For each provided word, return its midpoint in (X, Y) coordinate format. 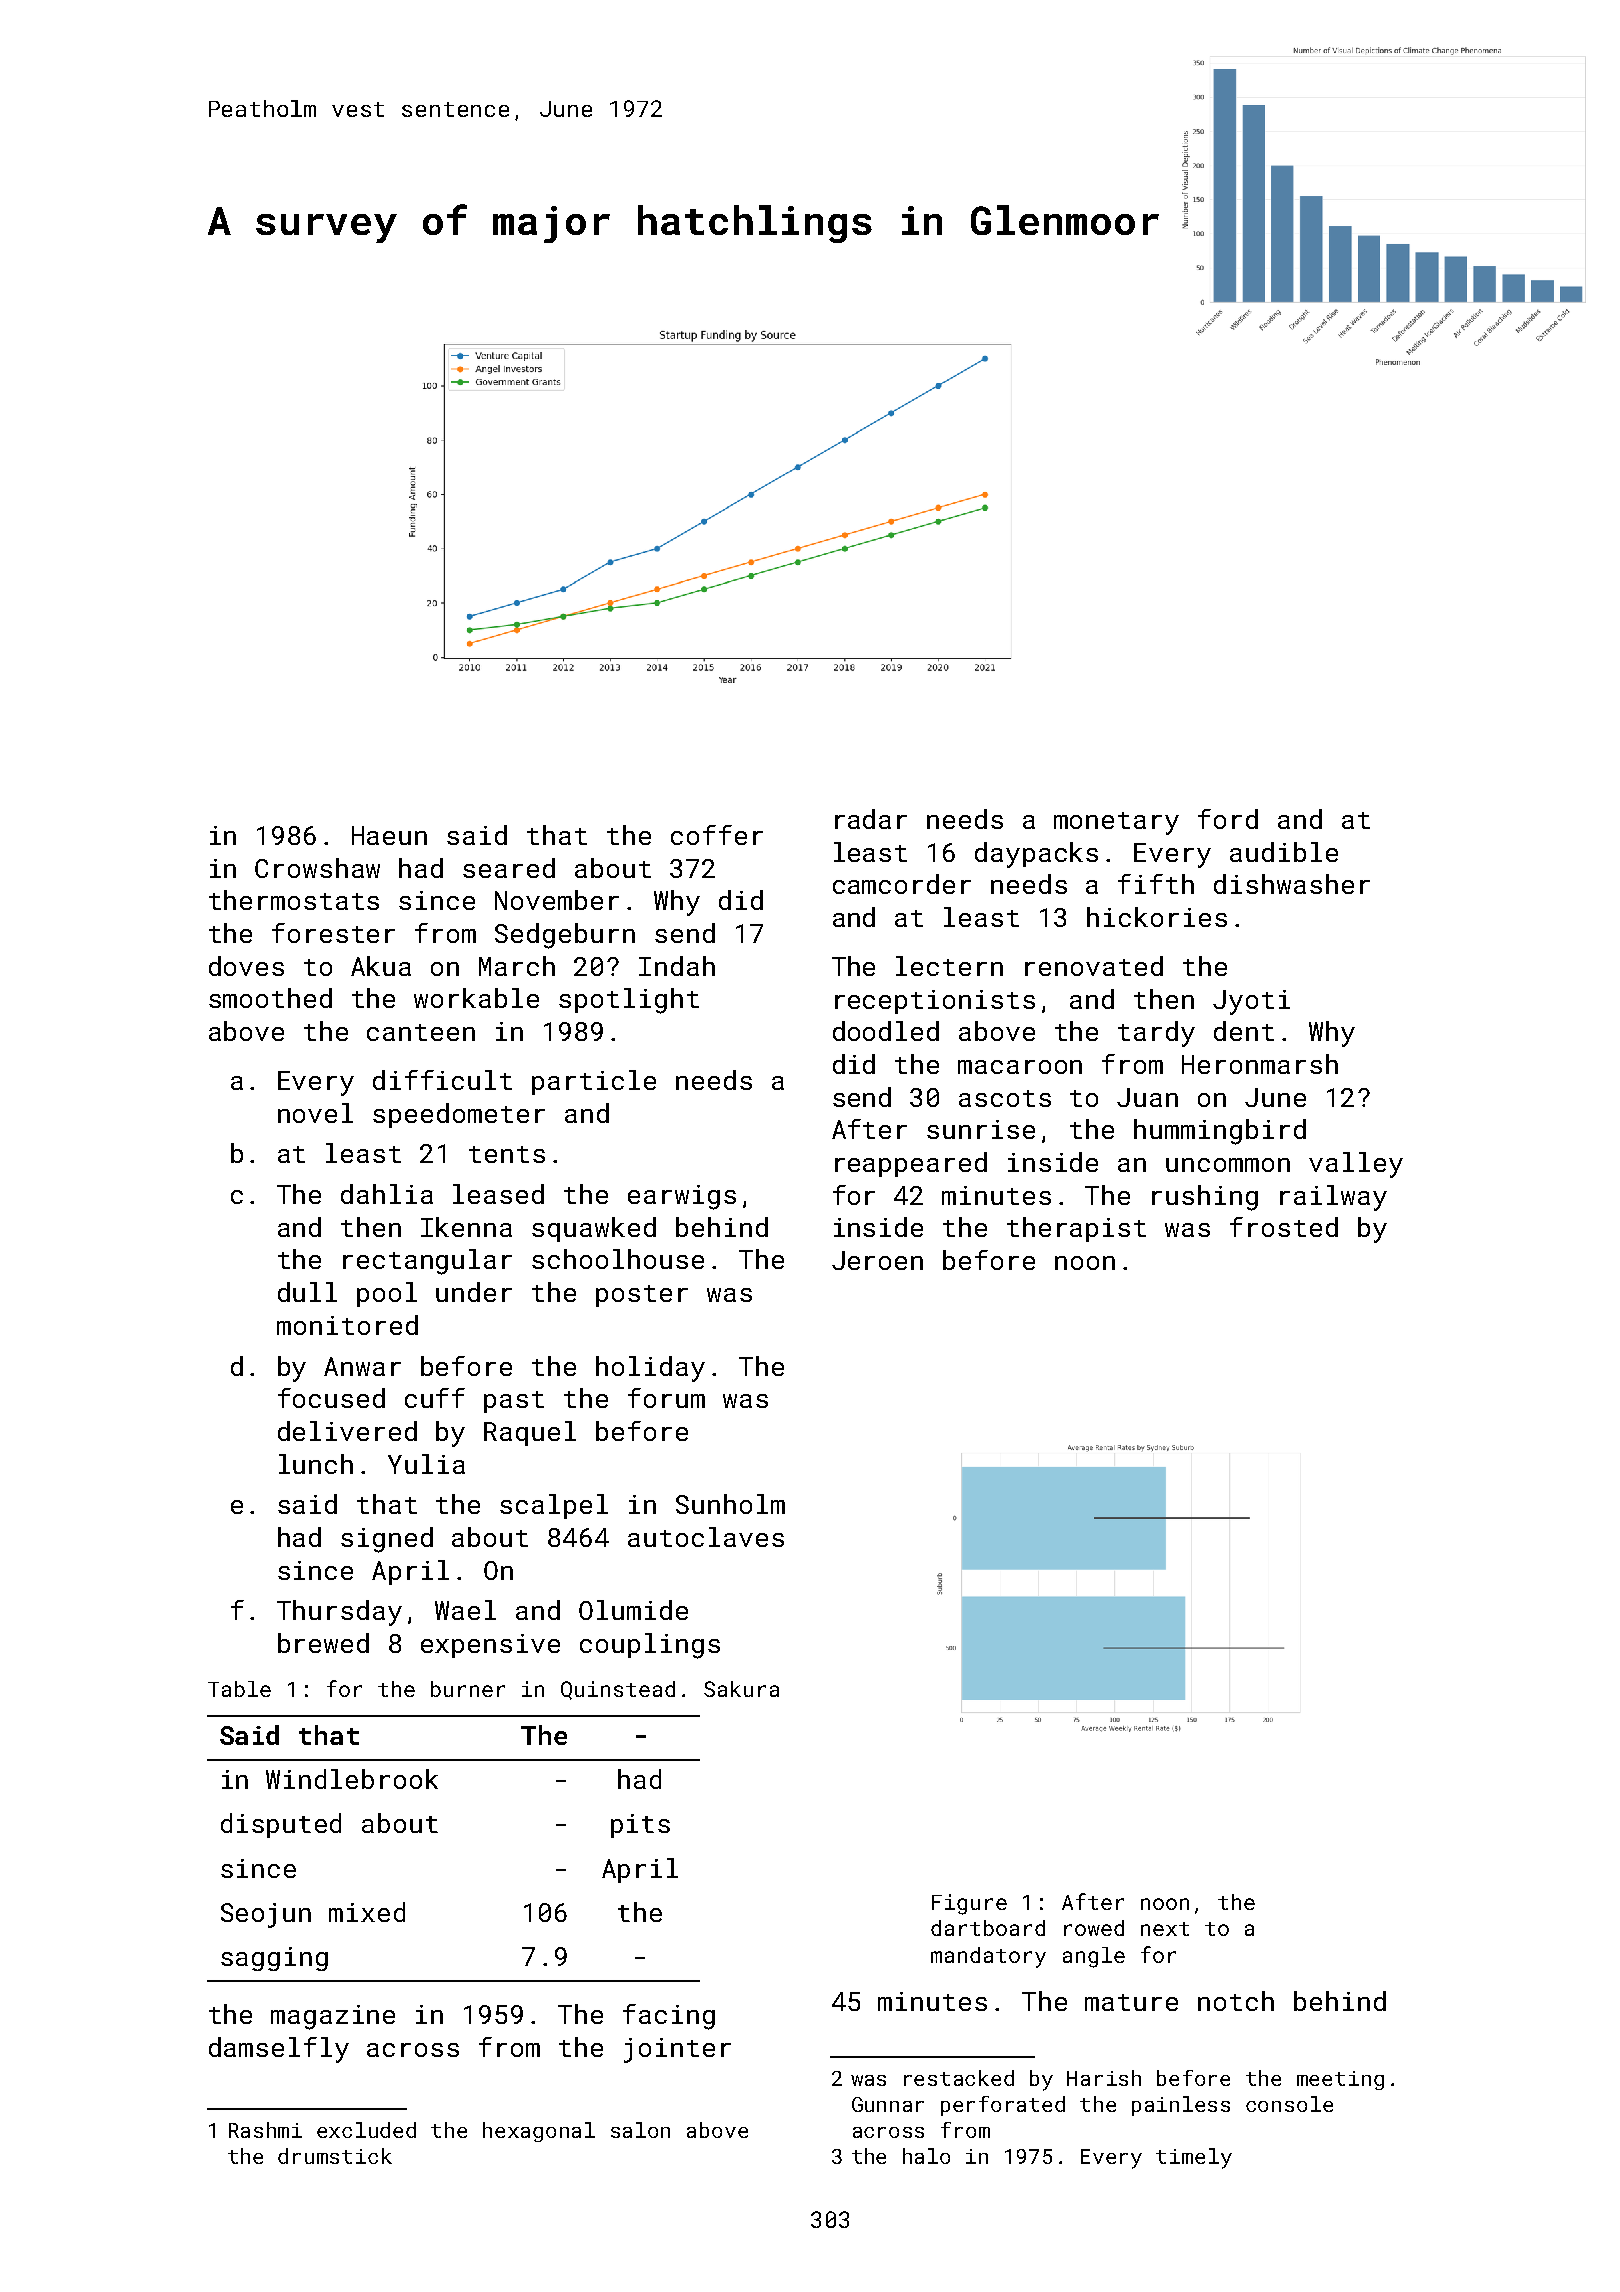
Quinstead (618, 1690)
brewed (323, 1643)
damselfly (279, 2050)
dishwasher (1292, 884)
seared (509, 868)
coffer (717, 835)
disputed (281, 1825)
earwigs (682, 1197)
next (1165, 1929)
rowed (1094, 1928)
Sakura (741, 1689)
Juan (1147, 1097)
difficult (442, 1080)
